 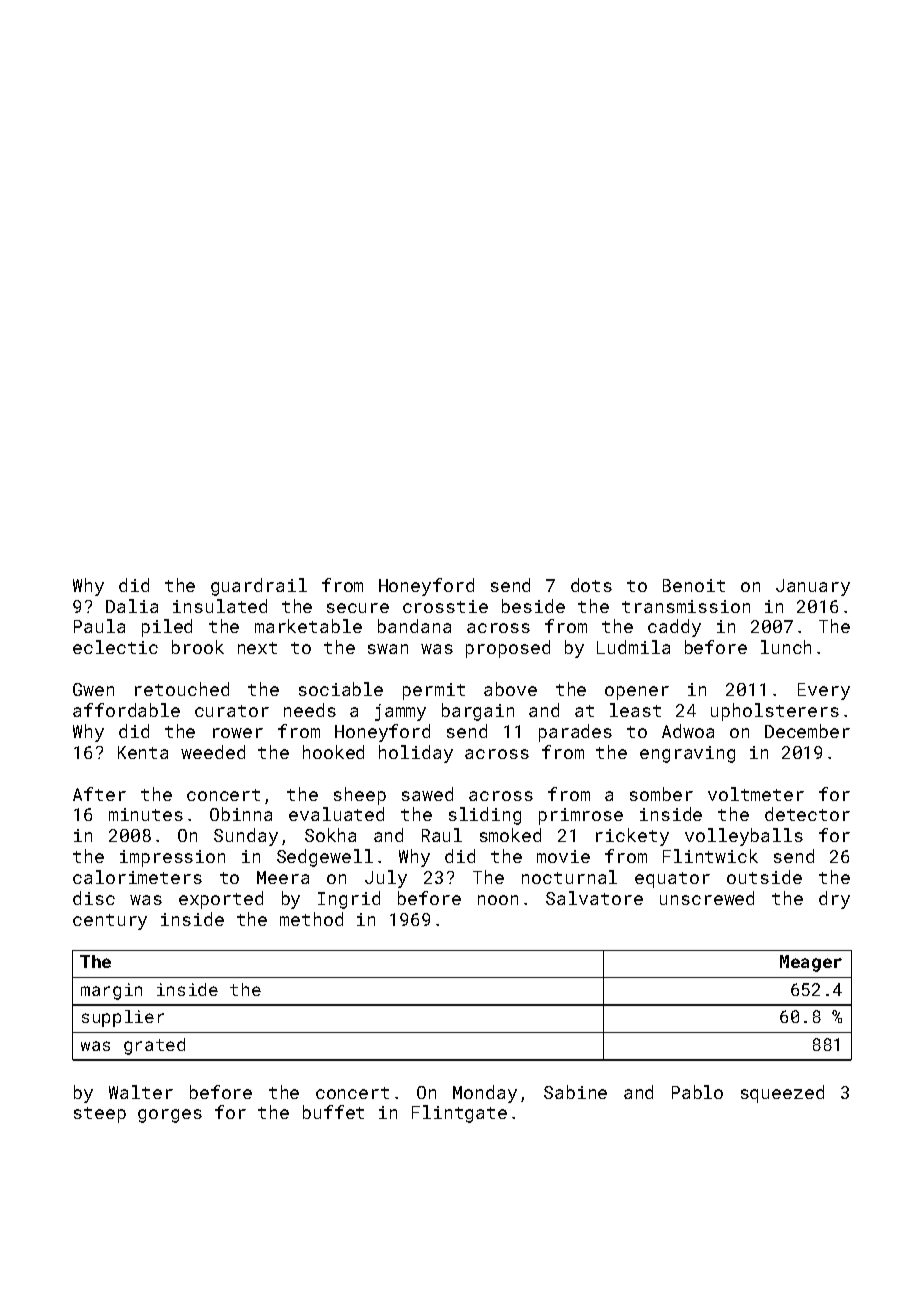 What do you see at coordinates (416, 754) in the page?
I see `holiday` at bounding box center [416, 754].
